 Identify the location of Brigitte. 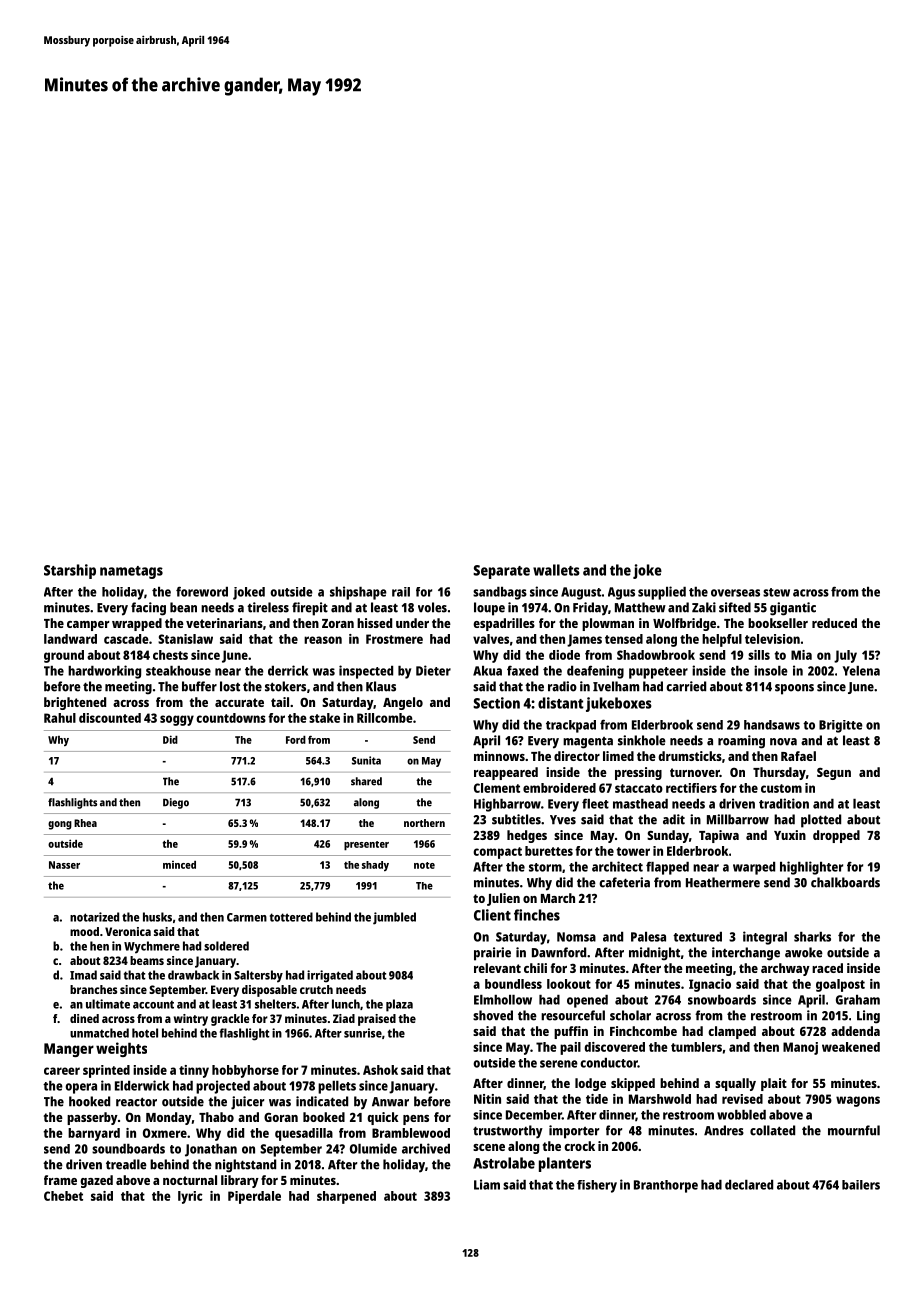
(841, 726).
